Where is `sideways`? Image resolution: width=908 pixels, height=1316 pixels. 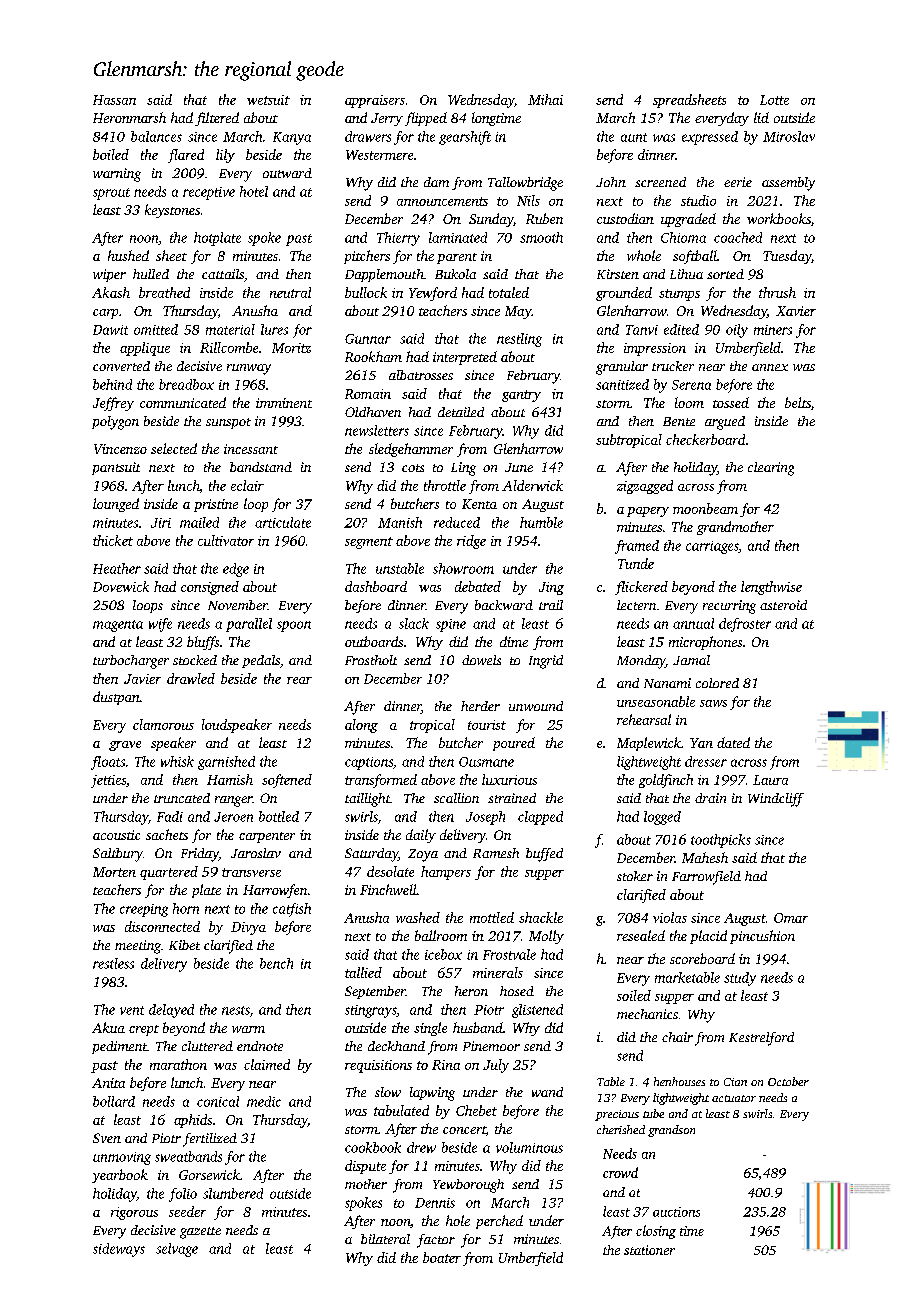 sideways is located at coordinates (119, 1250).
